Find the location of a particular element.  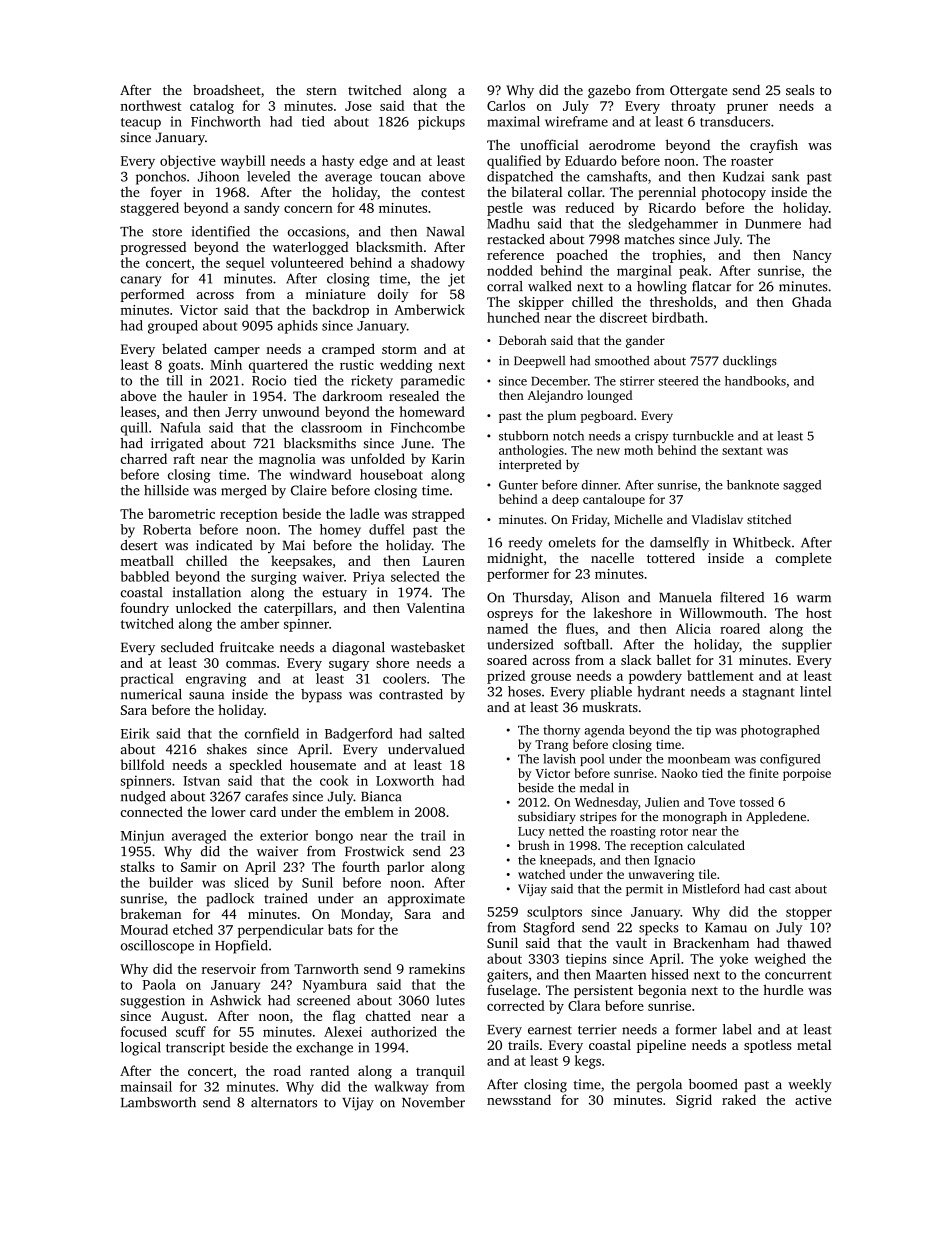

northwest is located at coordinates (150, 105).
